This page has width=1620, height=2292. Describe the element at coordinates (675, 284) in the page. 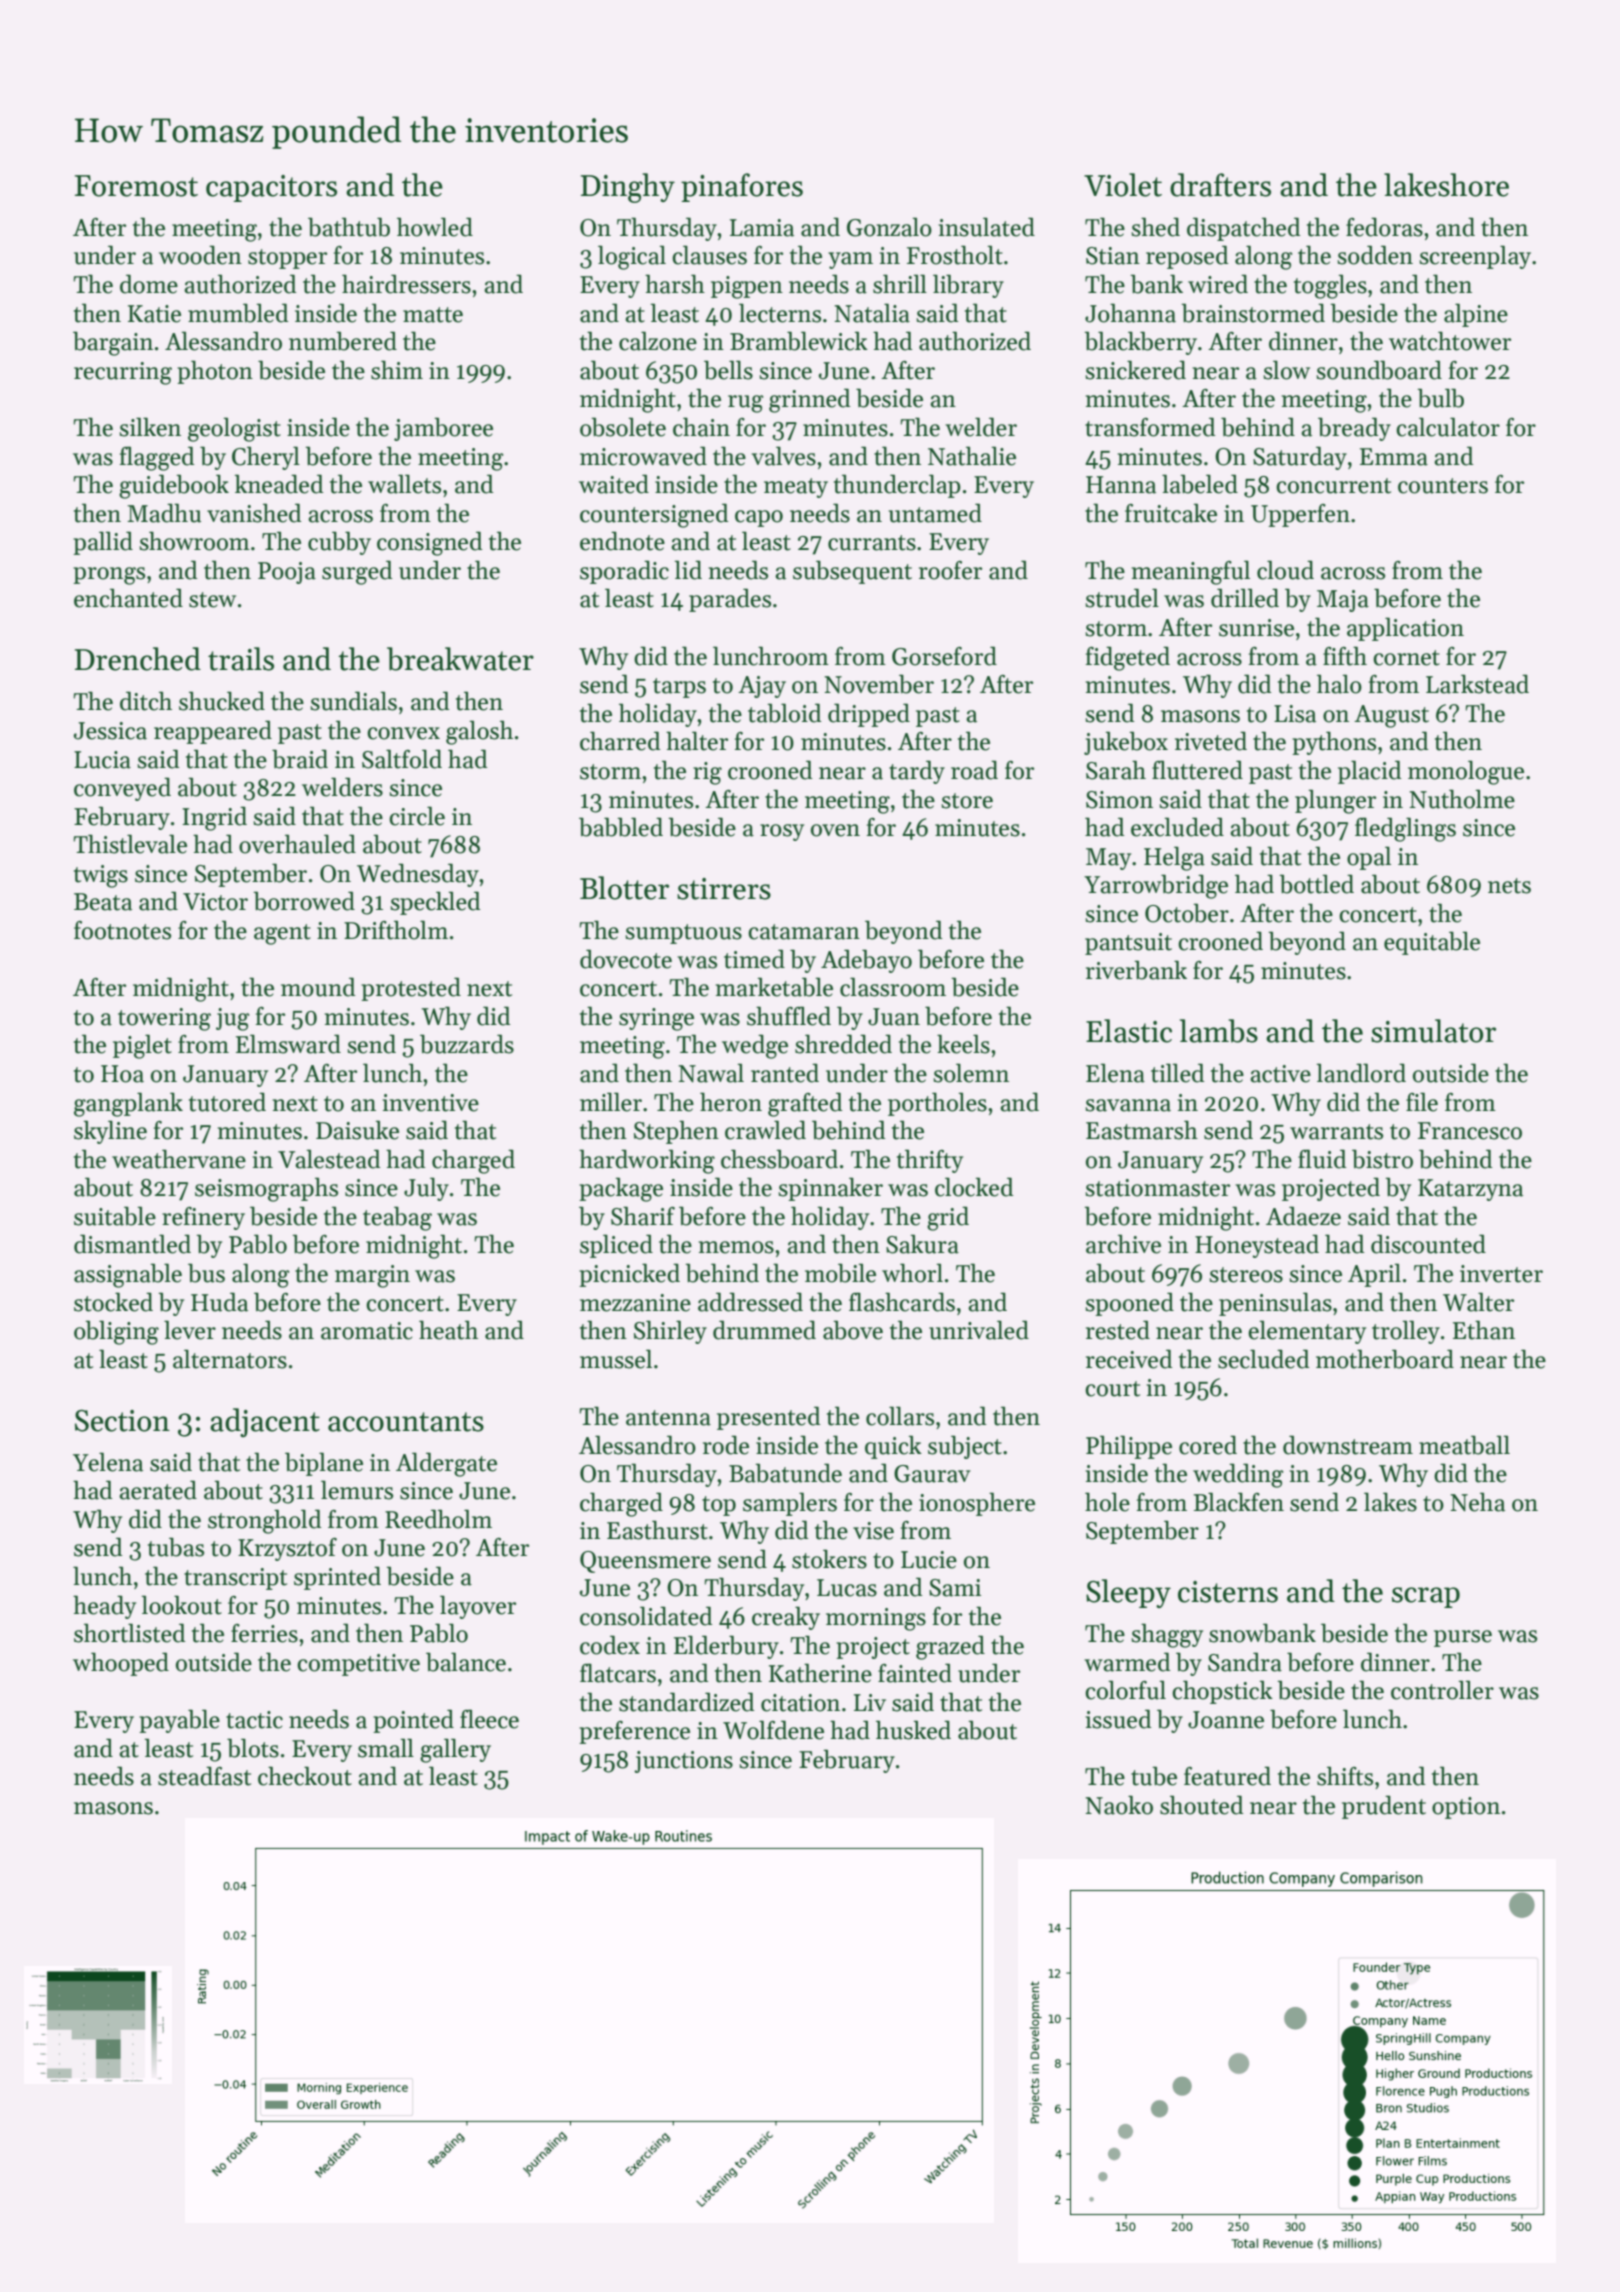

I see `harsh` at that location.
